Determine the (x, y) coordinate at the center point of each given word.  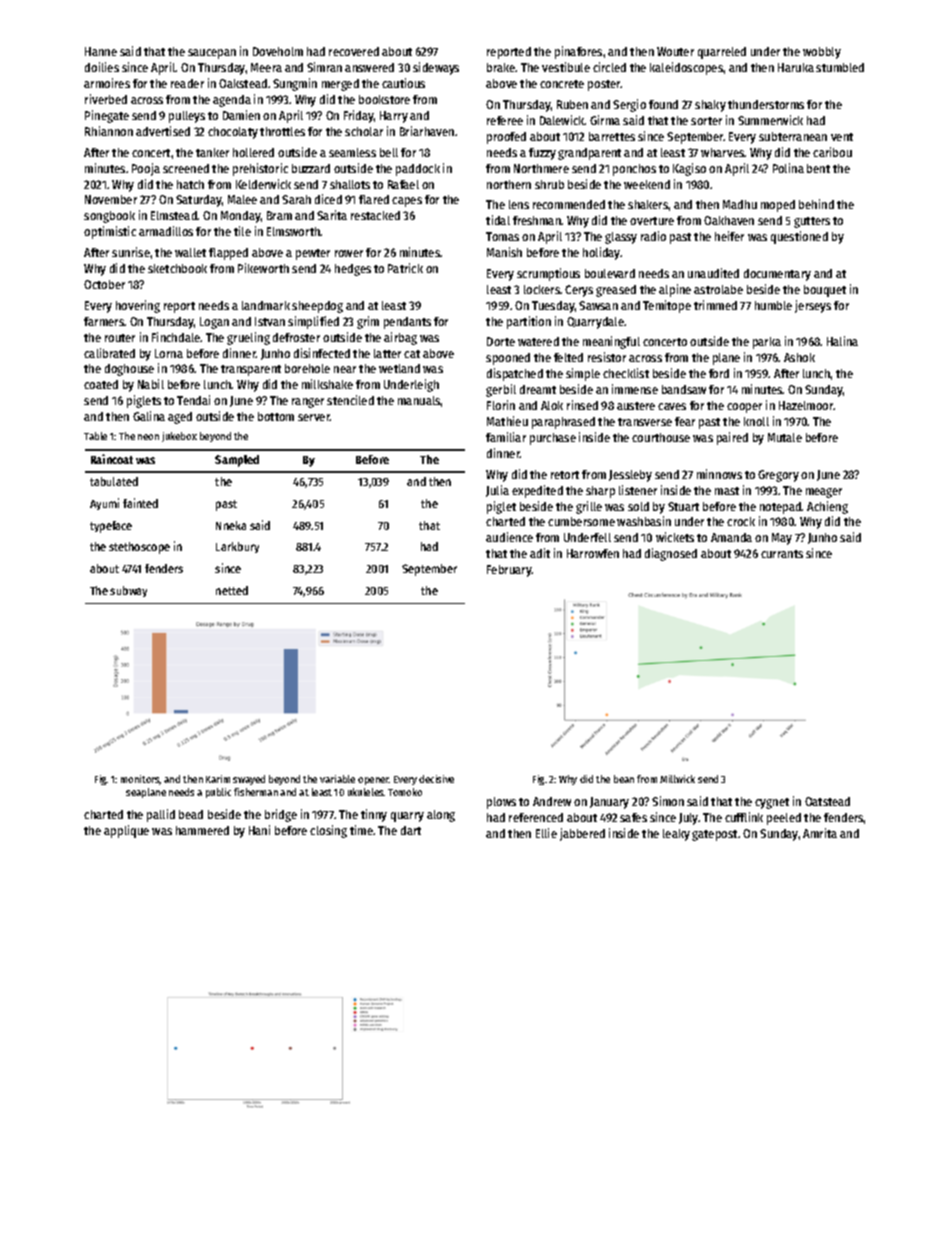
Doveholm (278, 51)
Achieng (827, 507)
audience (509, 537)
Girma (605, 120)
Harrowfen (593, 553)
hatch (190, 184)
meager (824, 493)
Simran (324, 67)
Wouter (675, 51)
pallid (161, 815)
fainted (140, 503)
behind (816, 204)
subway (128, 591)
